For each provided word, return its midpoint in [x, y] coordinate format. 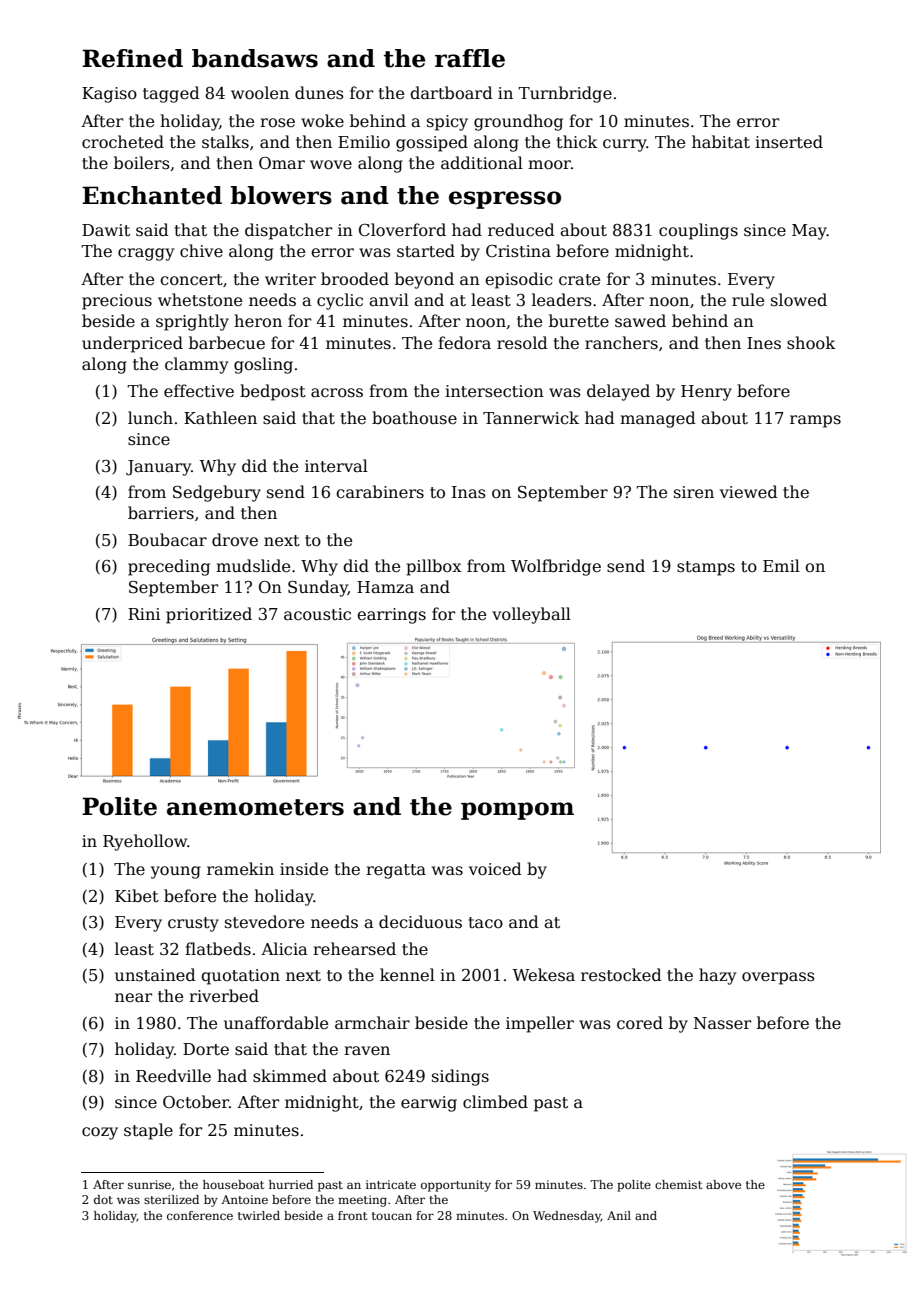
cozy [100, 1133]
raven [367, 1051]
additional [482, 162]
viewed [749, 492]
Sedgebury [217, 493]
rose [277, 122]
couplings [698, 231]
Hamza [385, 587]
